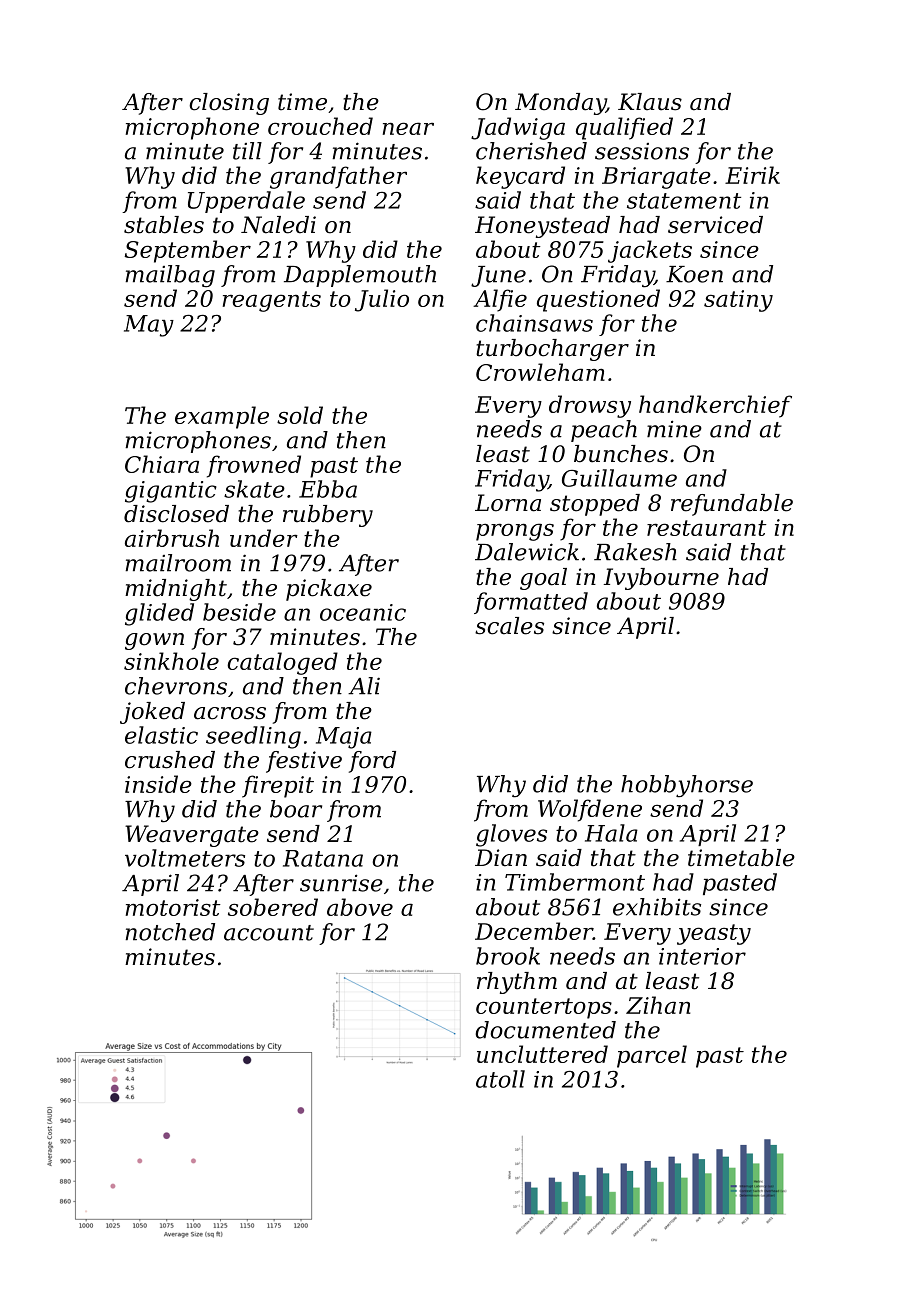 This page has height=1311, width=924. I want to click on satiny, so click(738, 301).
